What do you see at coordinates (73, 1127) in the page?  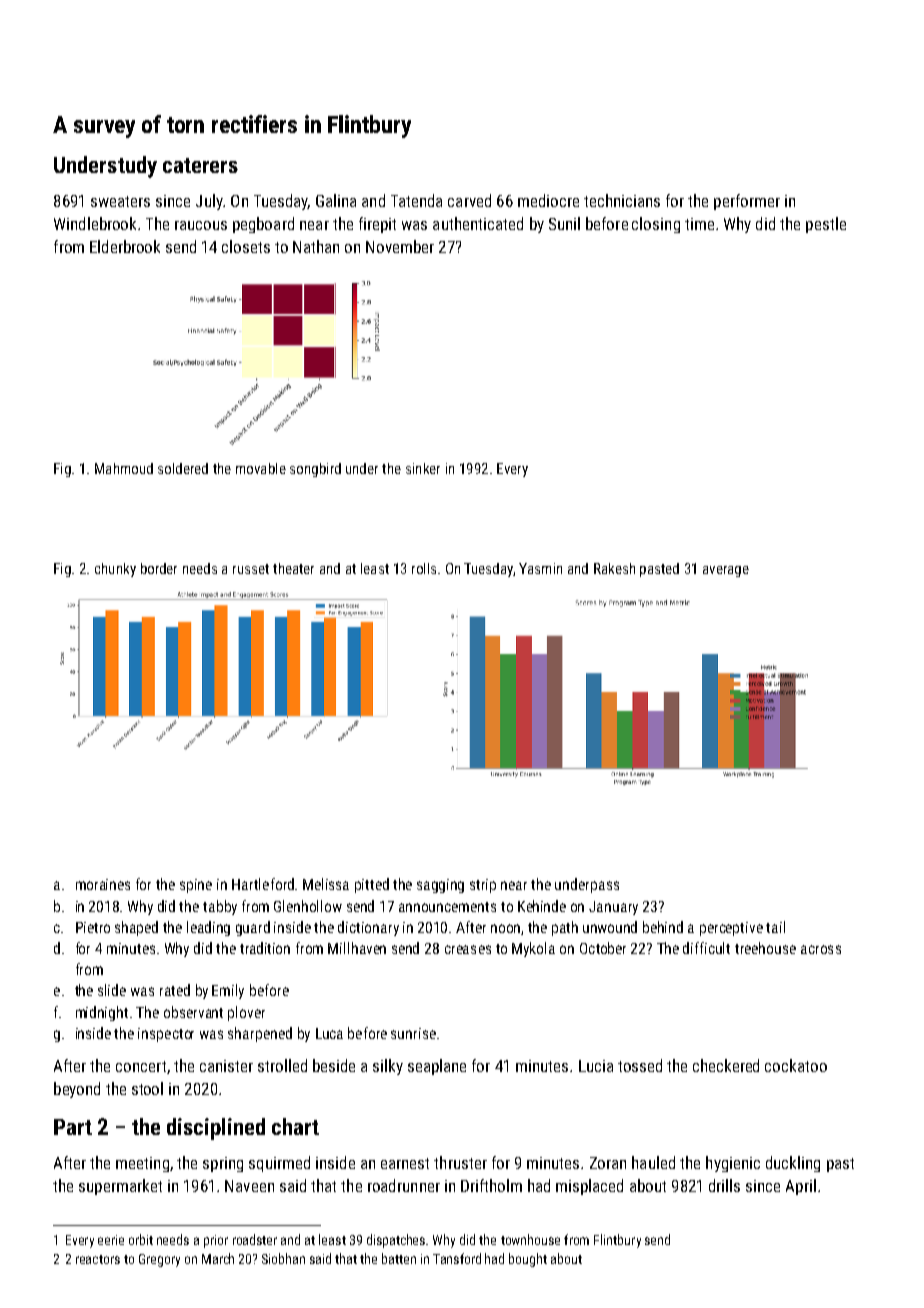 I see `Part` at bounding box center [73, 1127].
